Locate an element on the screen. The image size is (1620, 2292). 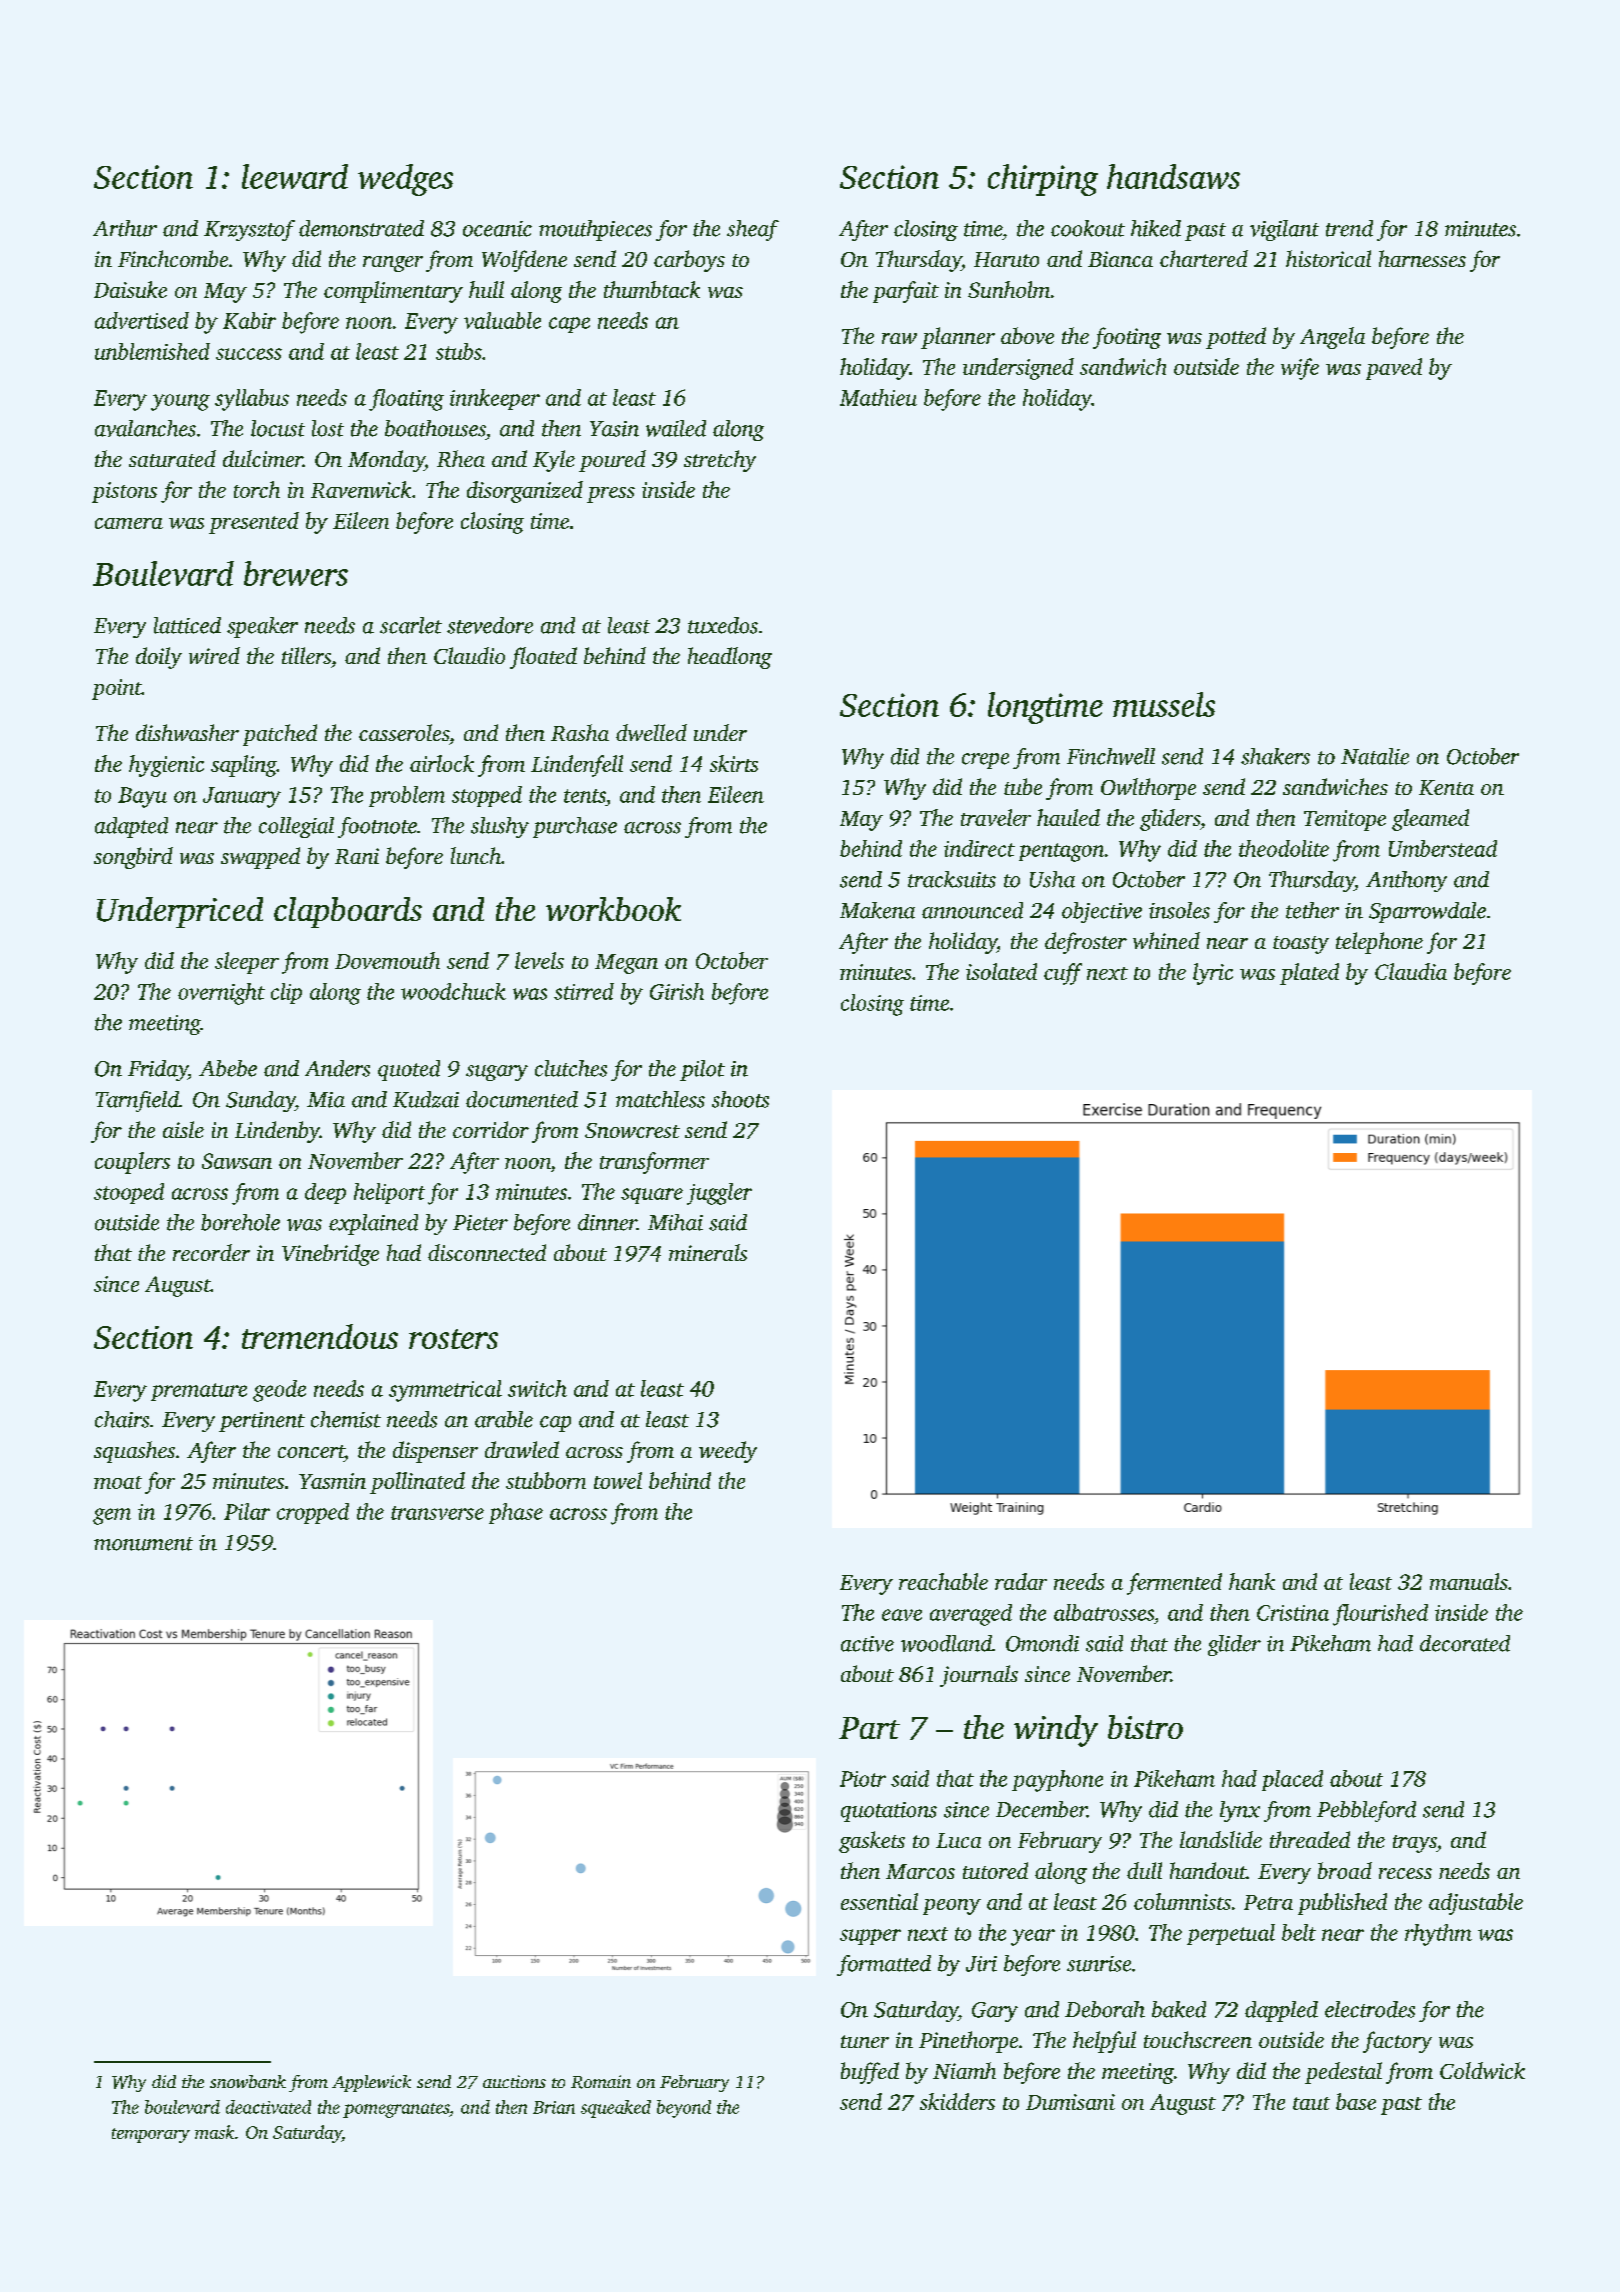
swapped is located at coordinates (260, 858).
